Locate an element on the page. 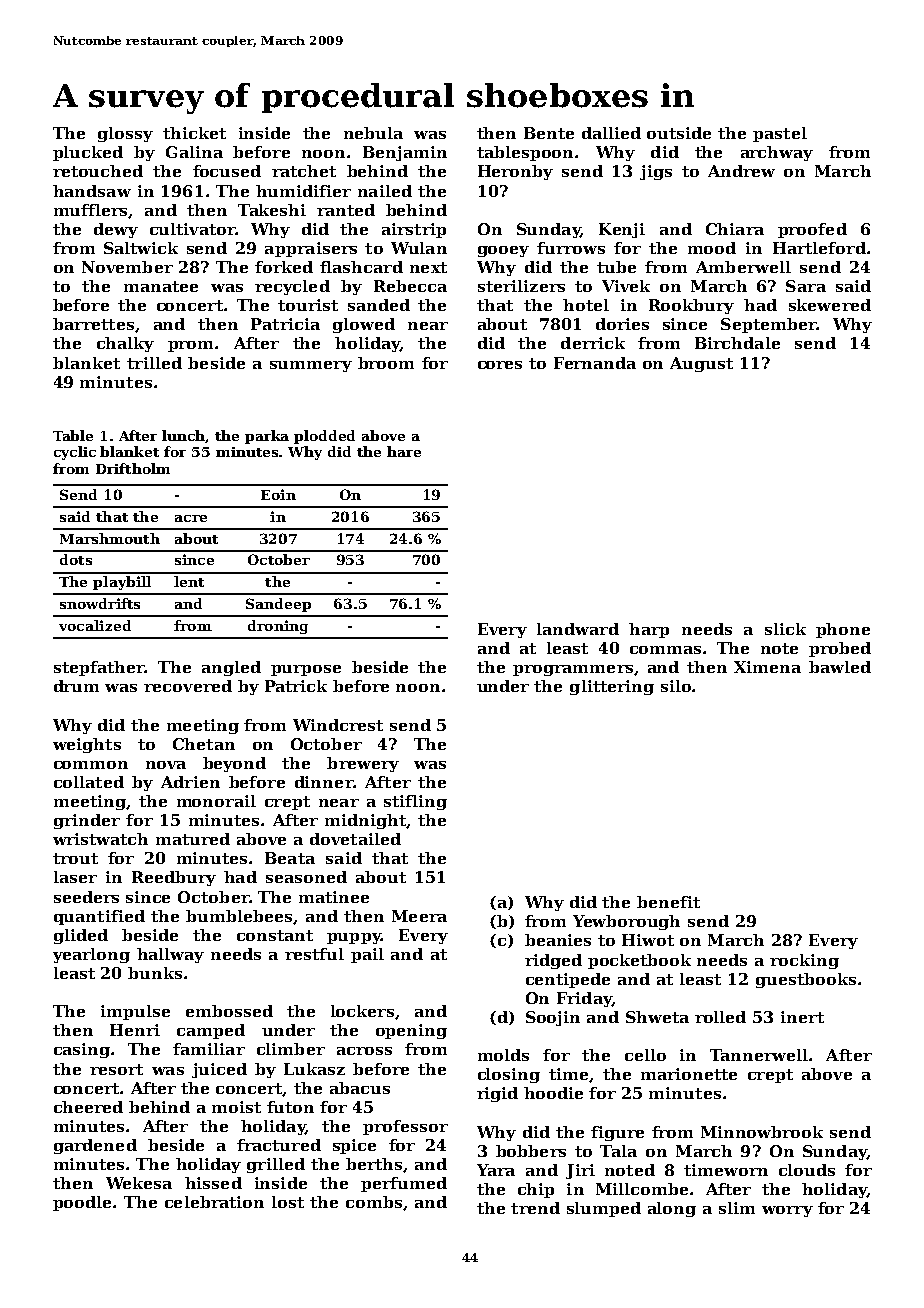 The image size is (924, 1308). combs is located at coordinates (374, 1202).
